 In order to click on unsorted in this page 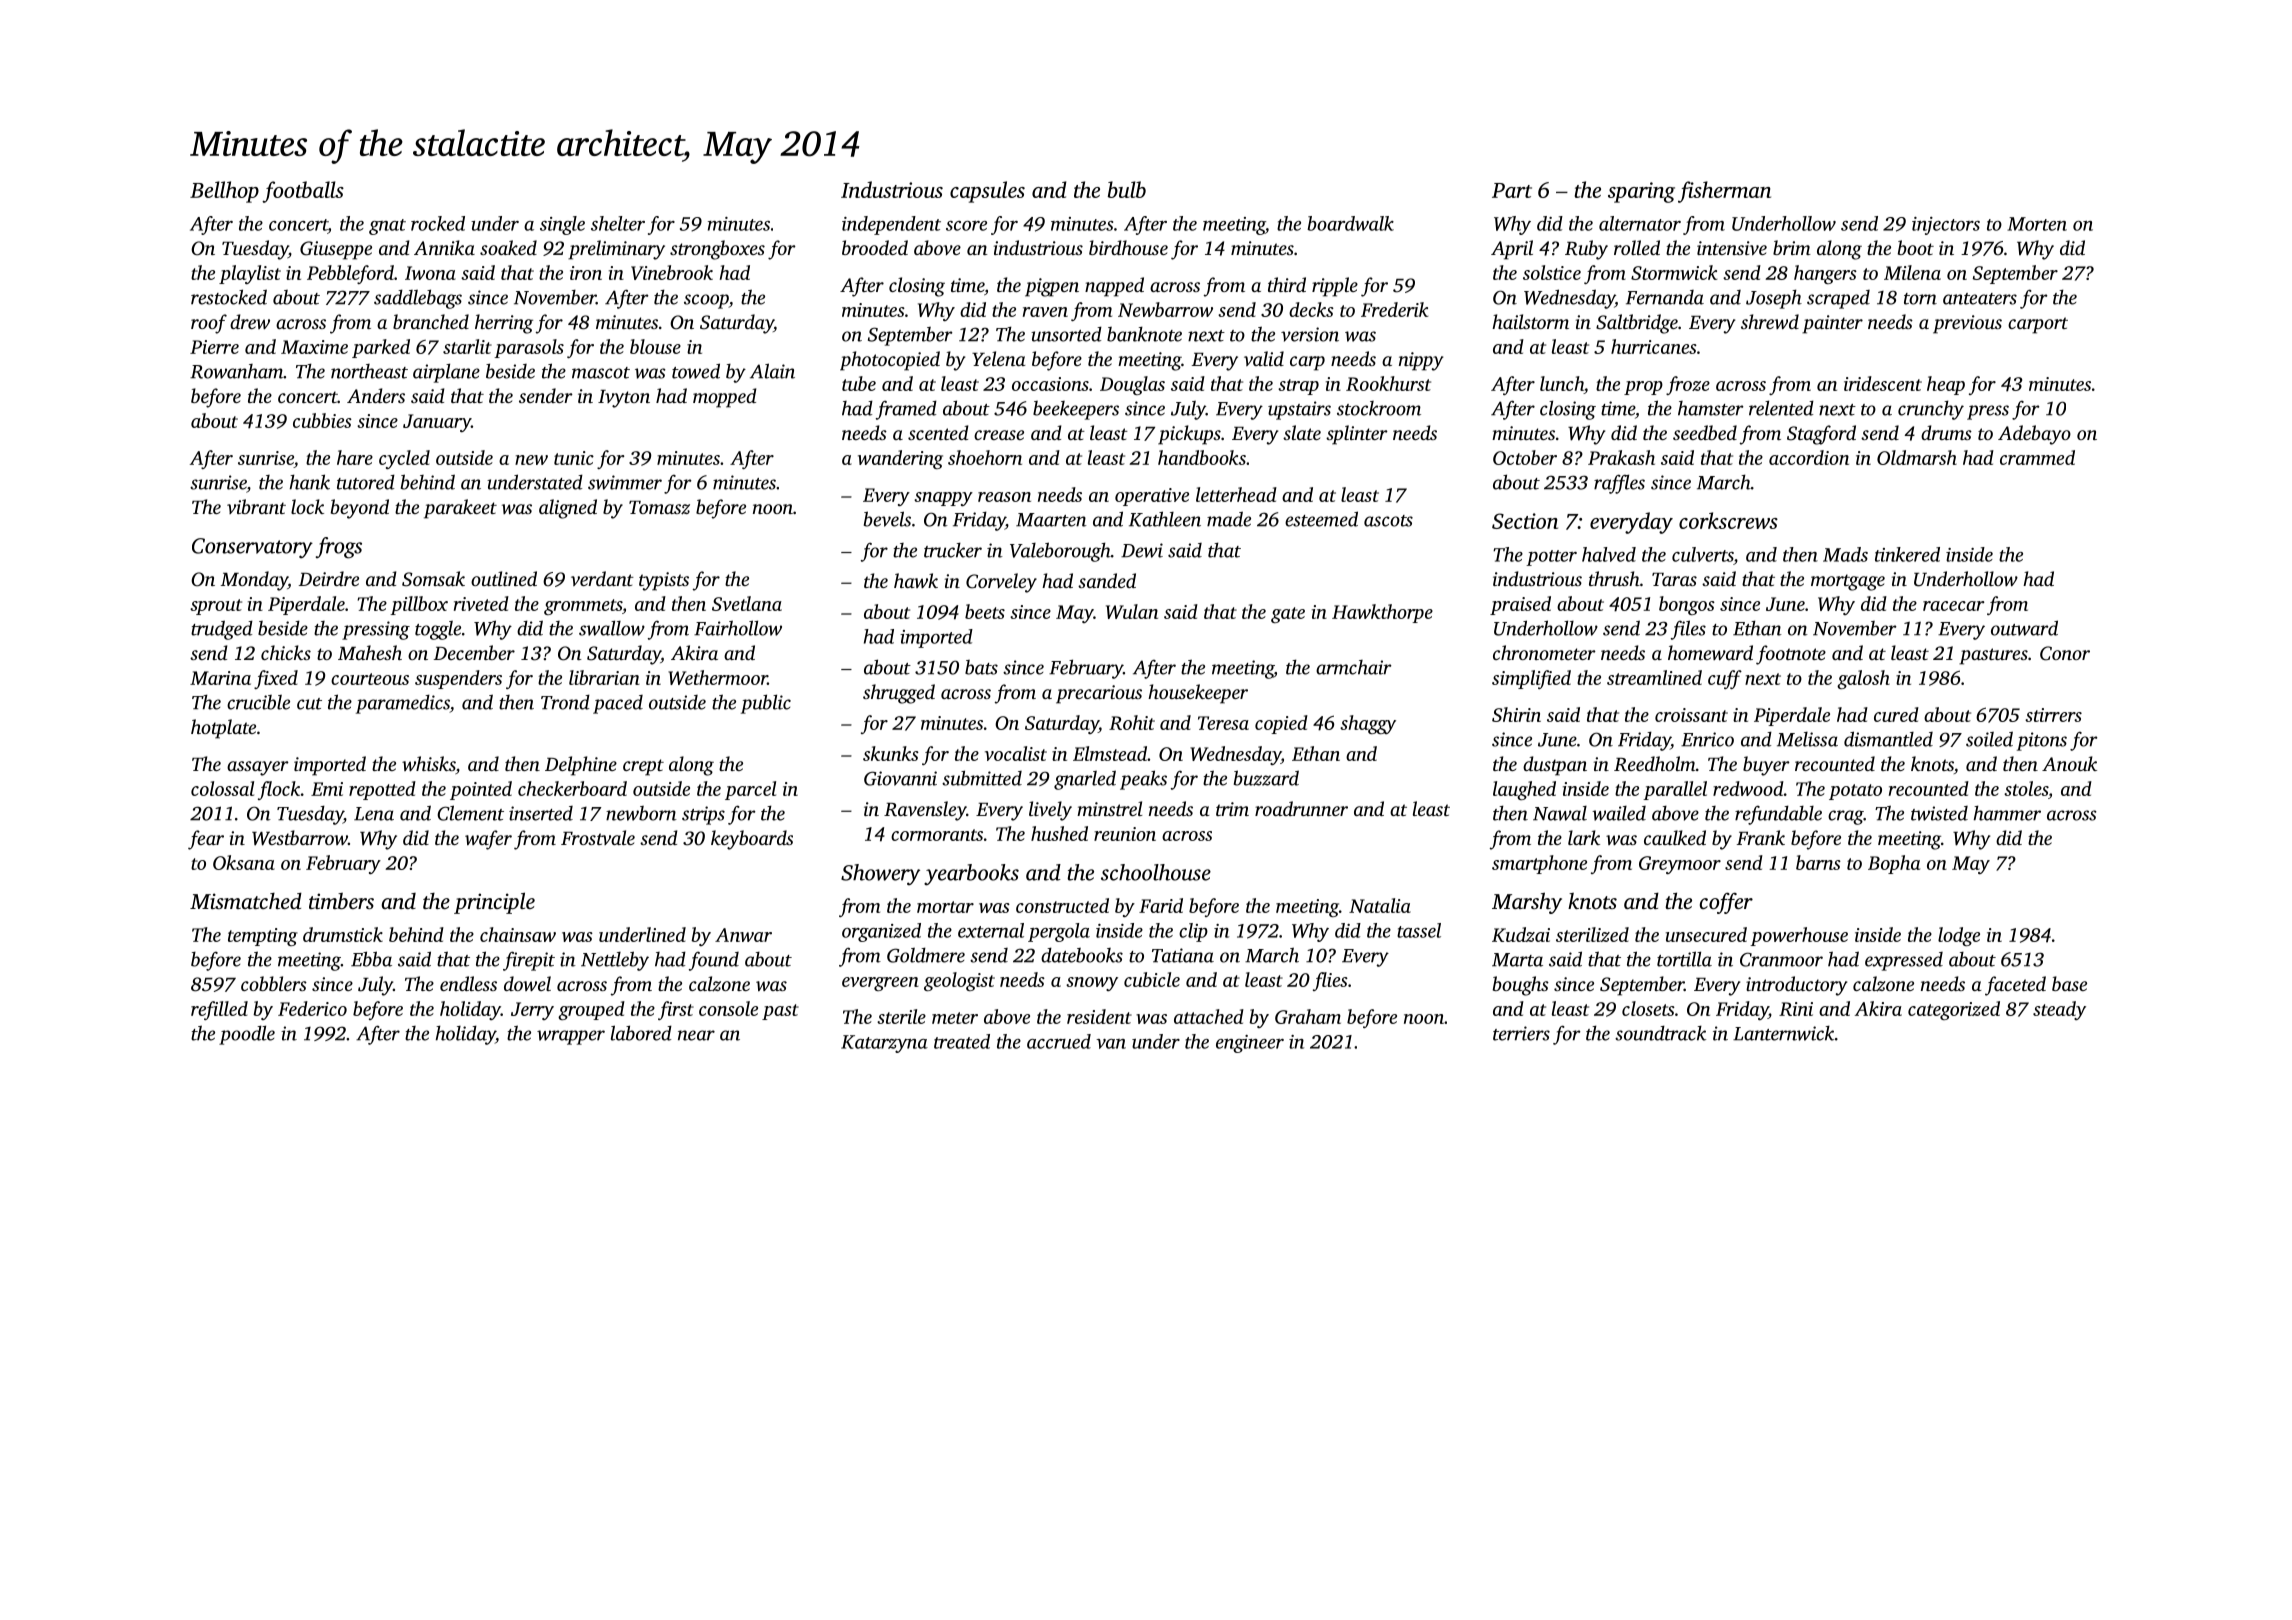, I will do `click(1066, 334)`.
